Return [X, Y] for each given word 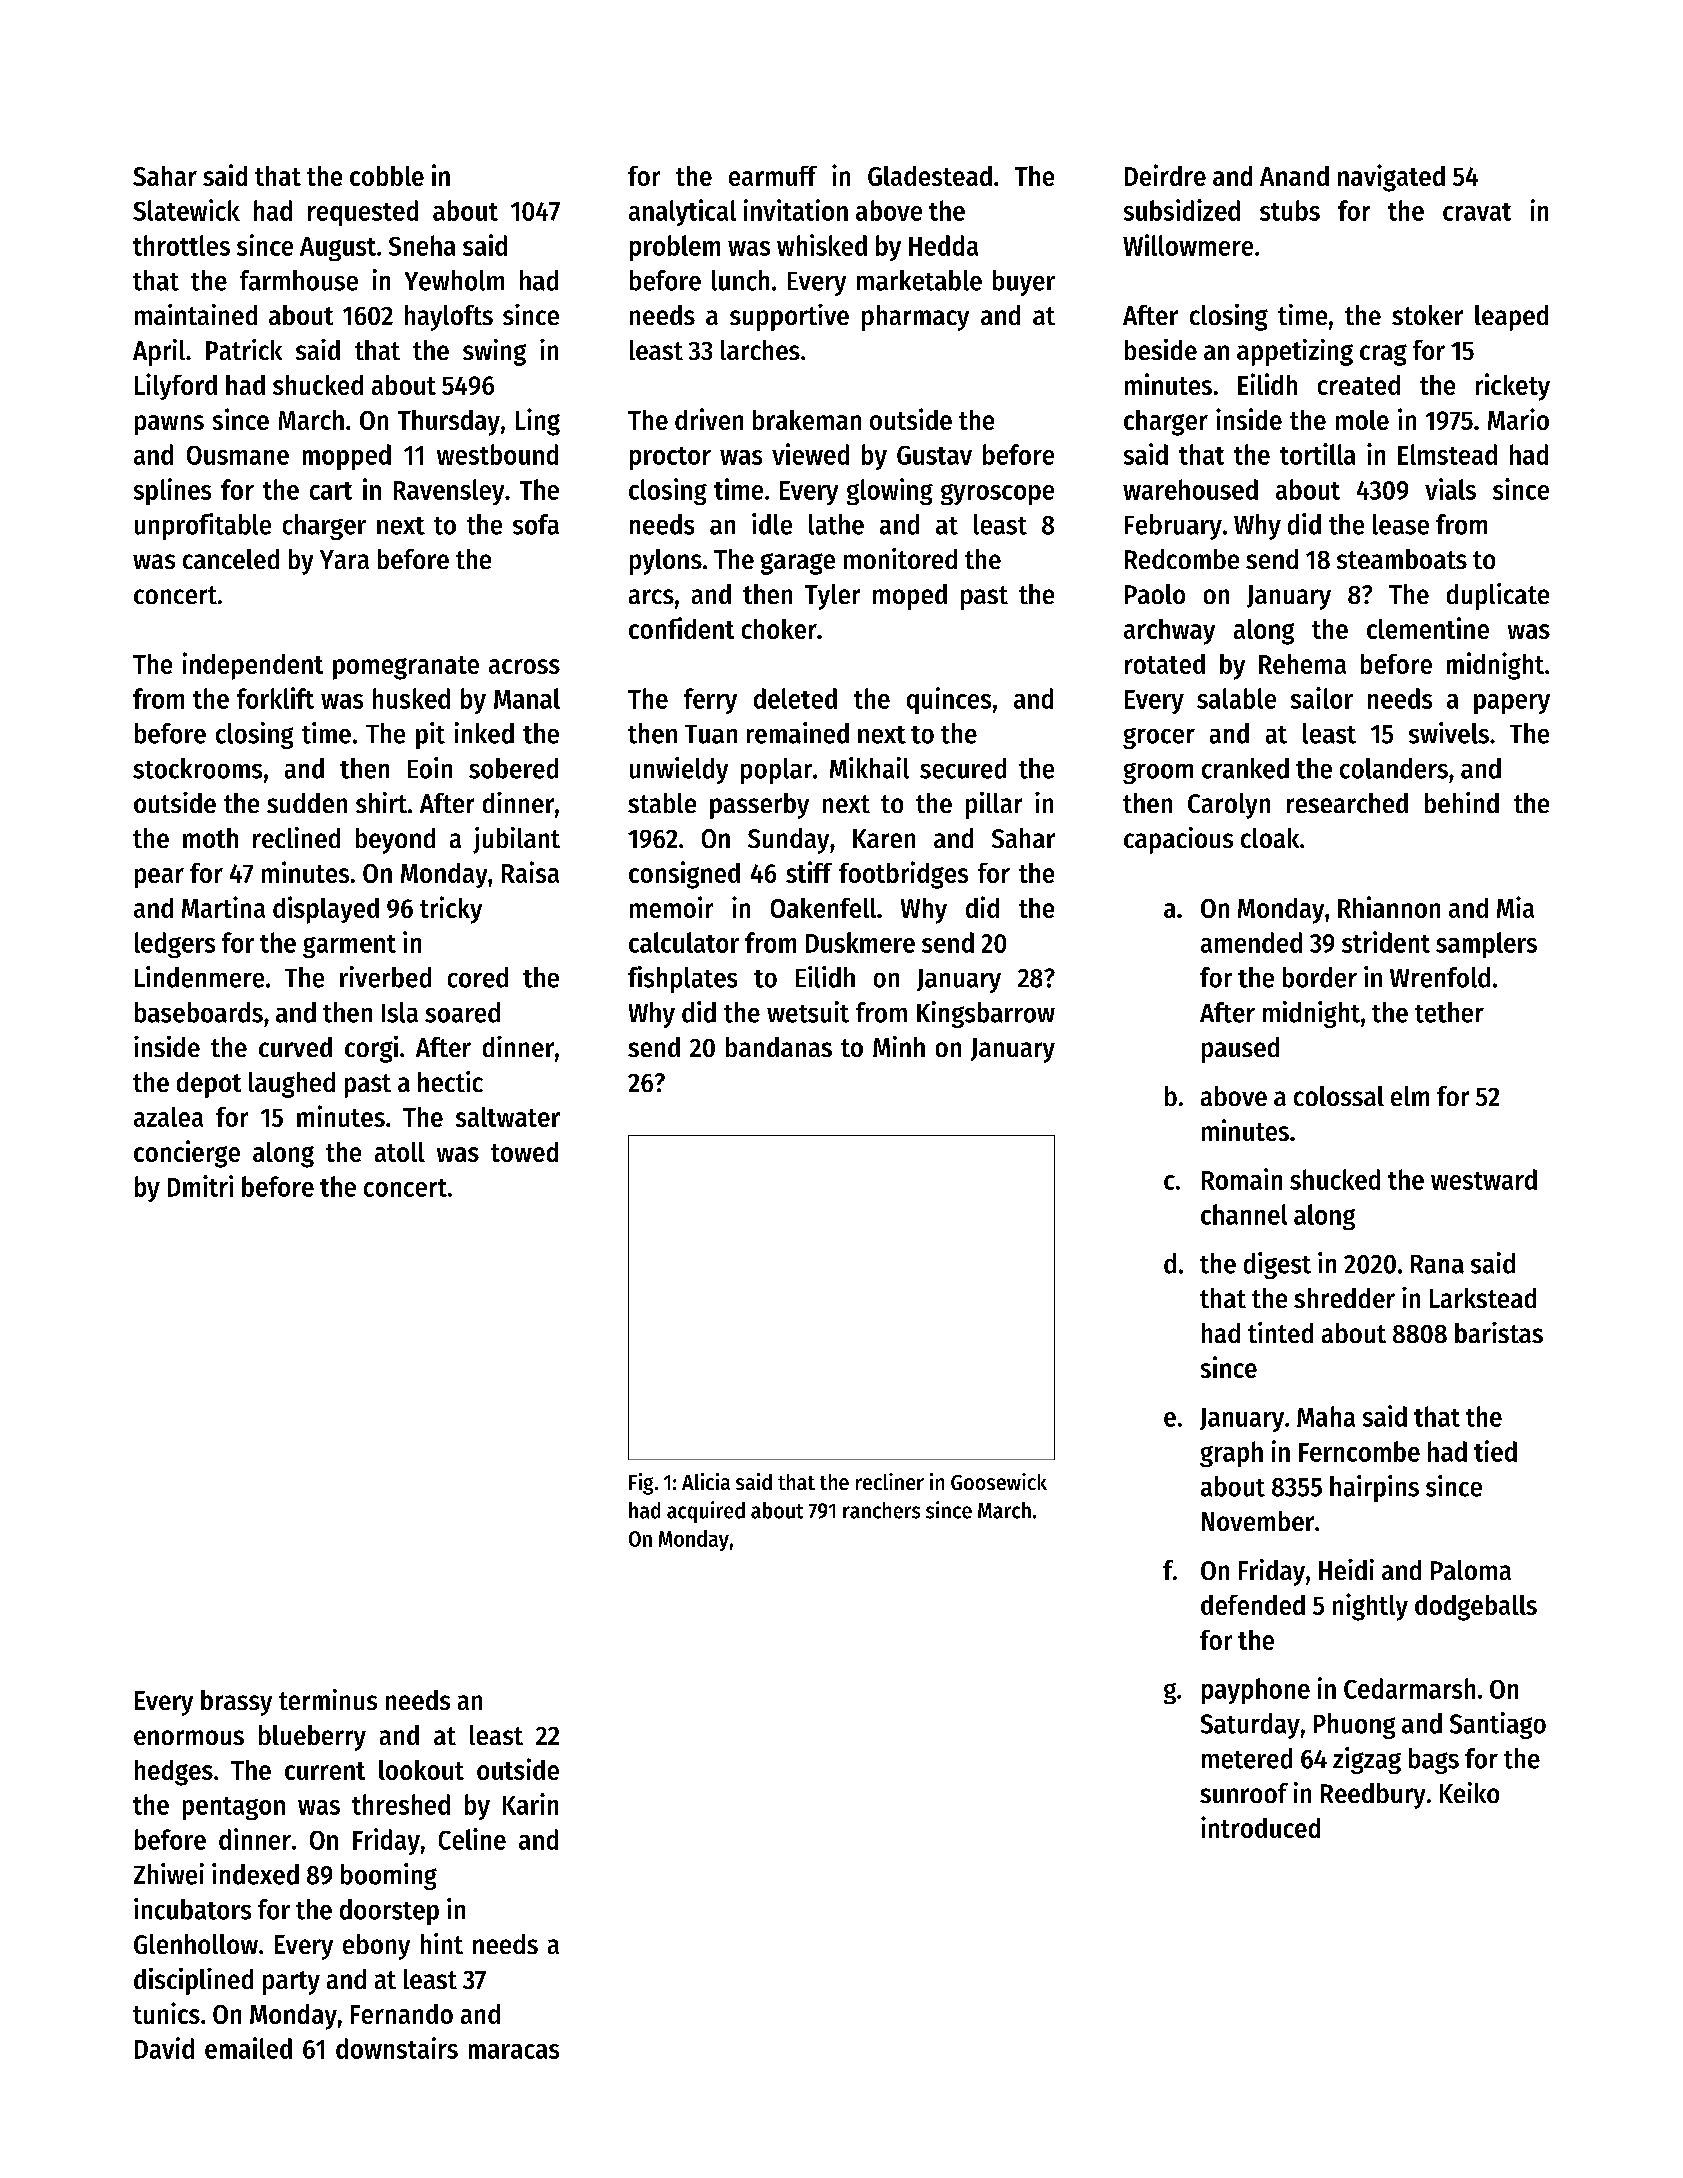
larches [760, 350]
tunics [166, 2013]
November [1258, 1521]
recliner [890, 1481]
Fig [641, 1484]
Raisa [530, 872]
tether [1449, 1012]
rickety [1513, 387]
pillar [994, 805]
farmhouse [299, 280]
